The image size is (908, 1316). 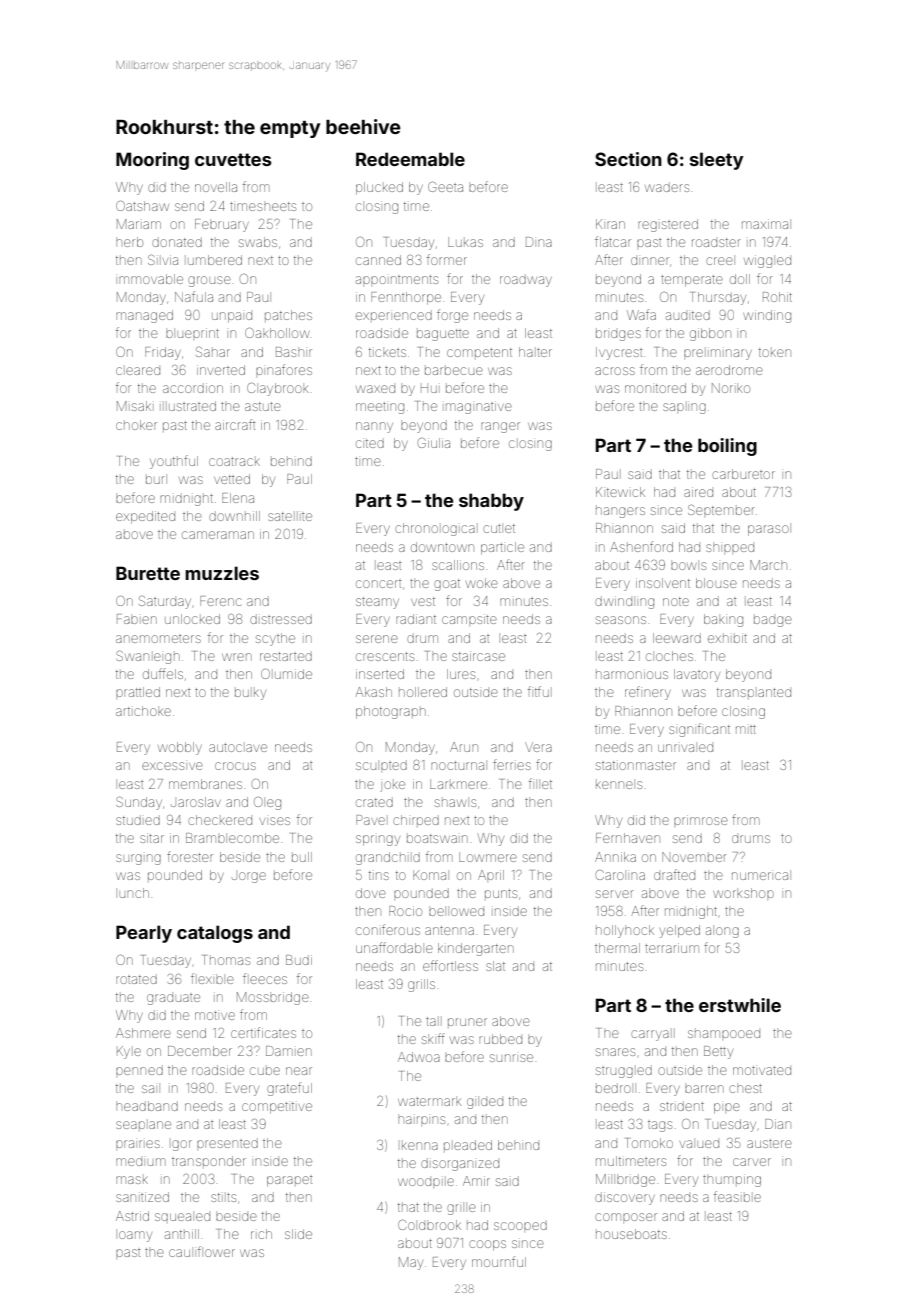 I want to click on competitive, so click(x=277, y=1108).
